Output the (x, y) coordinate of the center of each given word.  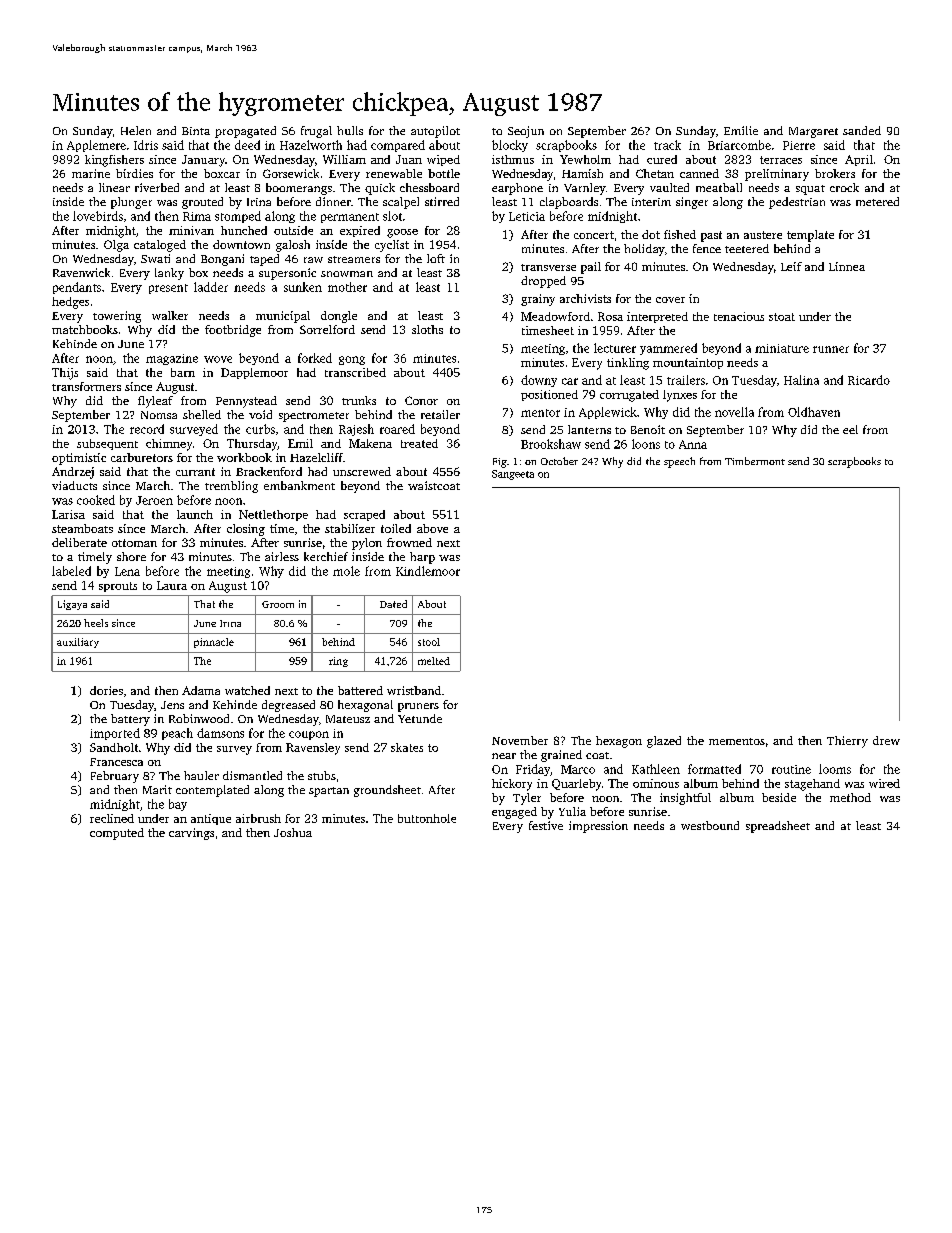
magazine (172, 359)
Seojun (526, 132)
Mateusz (348, 719)
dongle (339, 317)
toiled (396, 528)
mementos (737, 741)
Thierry (847, 742)
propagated (245, 132)
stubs (322, 775)
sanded (862, 130)
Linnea (847, 266)
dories (106, 690)
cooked (96, 500)
